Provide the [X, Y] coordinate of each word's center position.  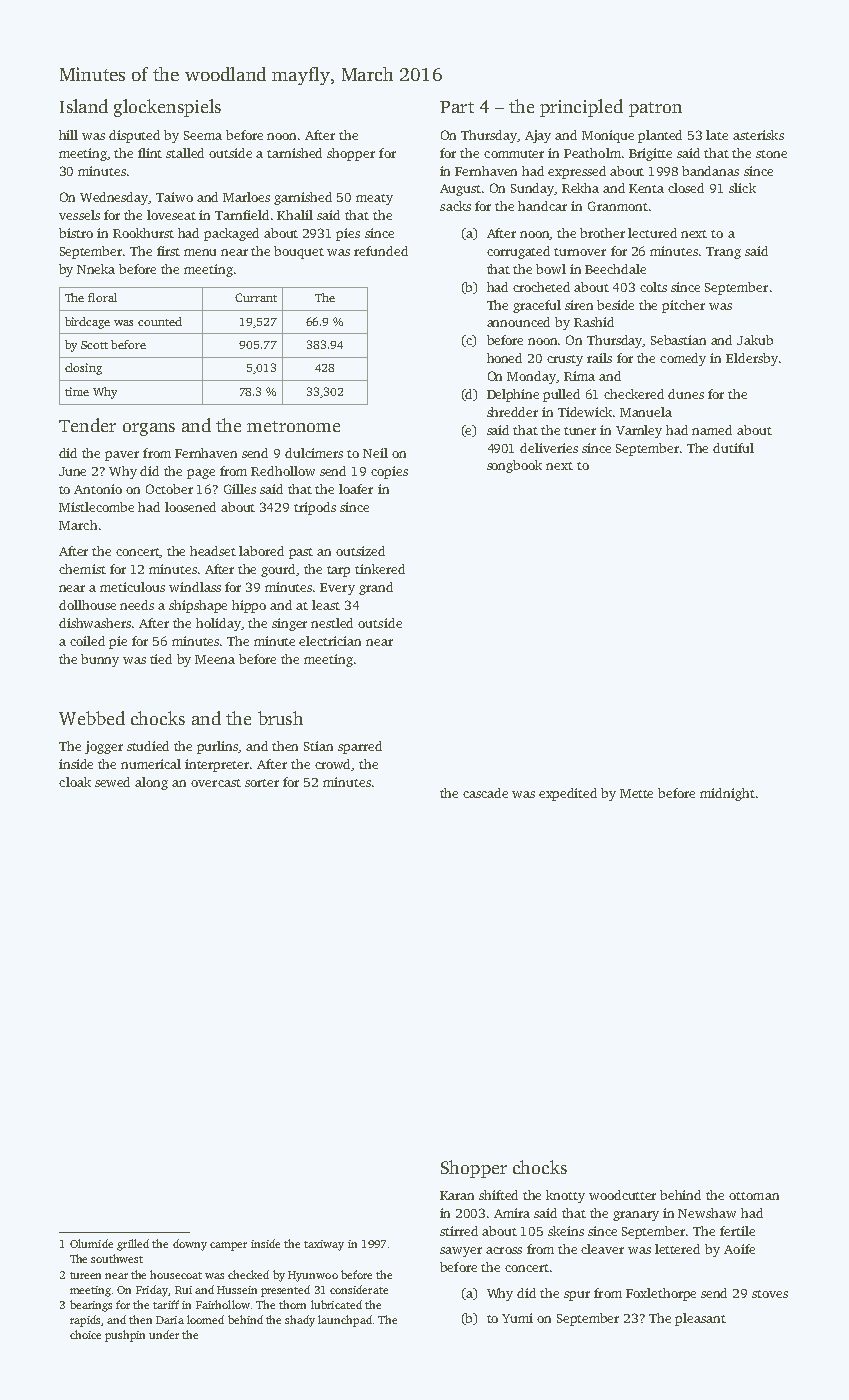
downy [190, 1245]
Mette [636, 793]
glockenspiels [167, 108]
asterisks [758, 135]
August [460, 190]
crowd [333, 765]
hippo [249, 606]
